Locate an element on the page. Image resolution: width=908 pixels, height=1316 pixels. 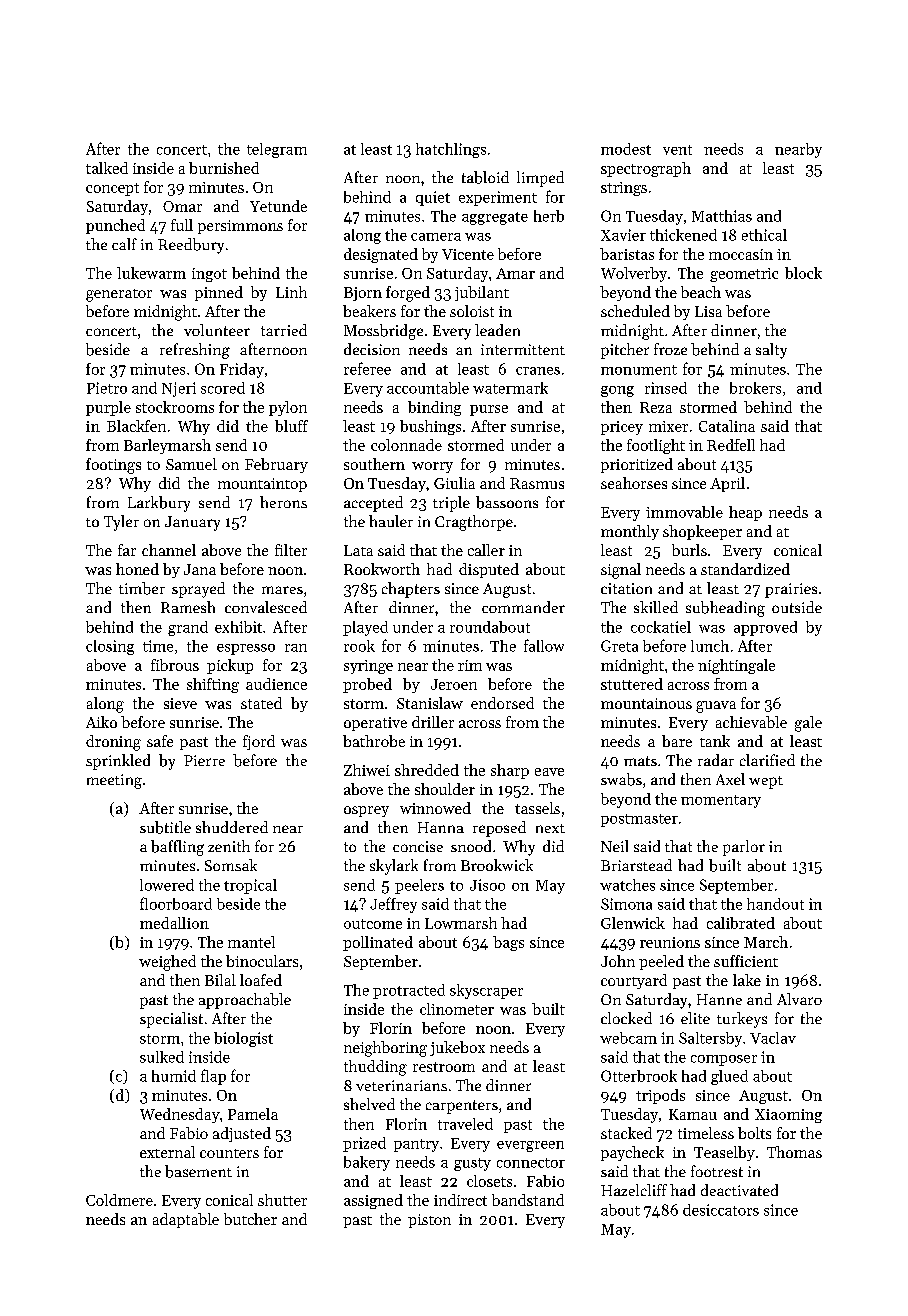
tarried is located at coordinates (284, 330).
